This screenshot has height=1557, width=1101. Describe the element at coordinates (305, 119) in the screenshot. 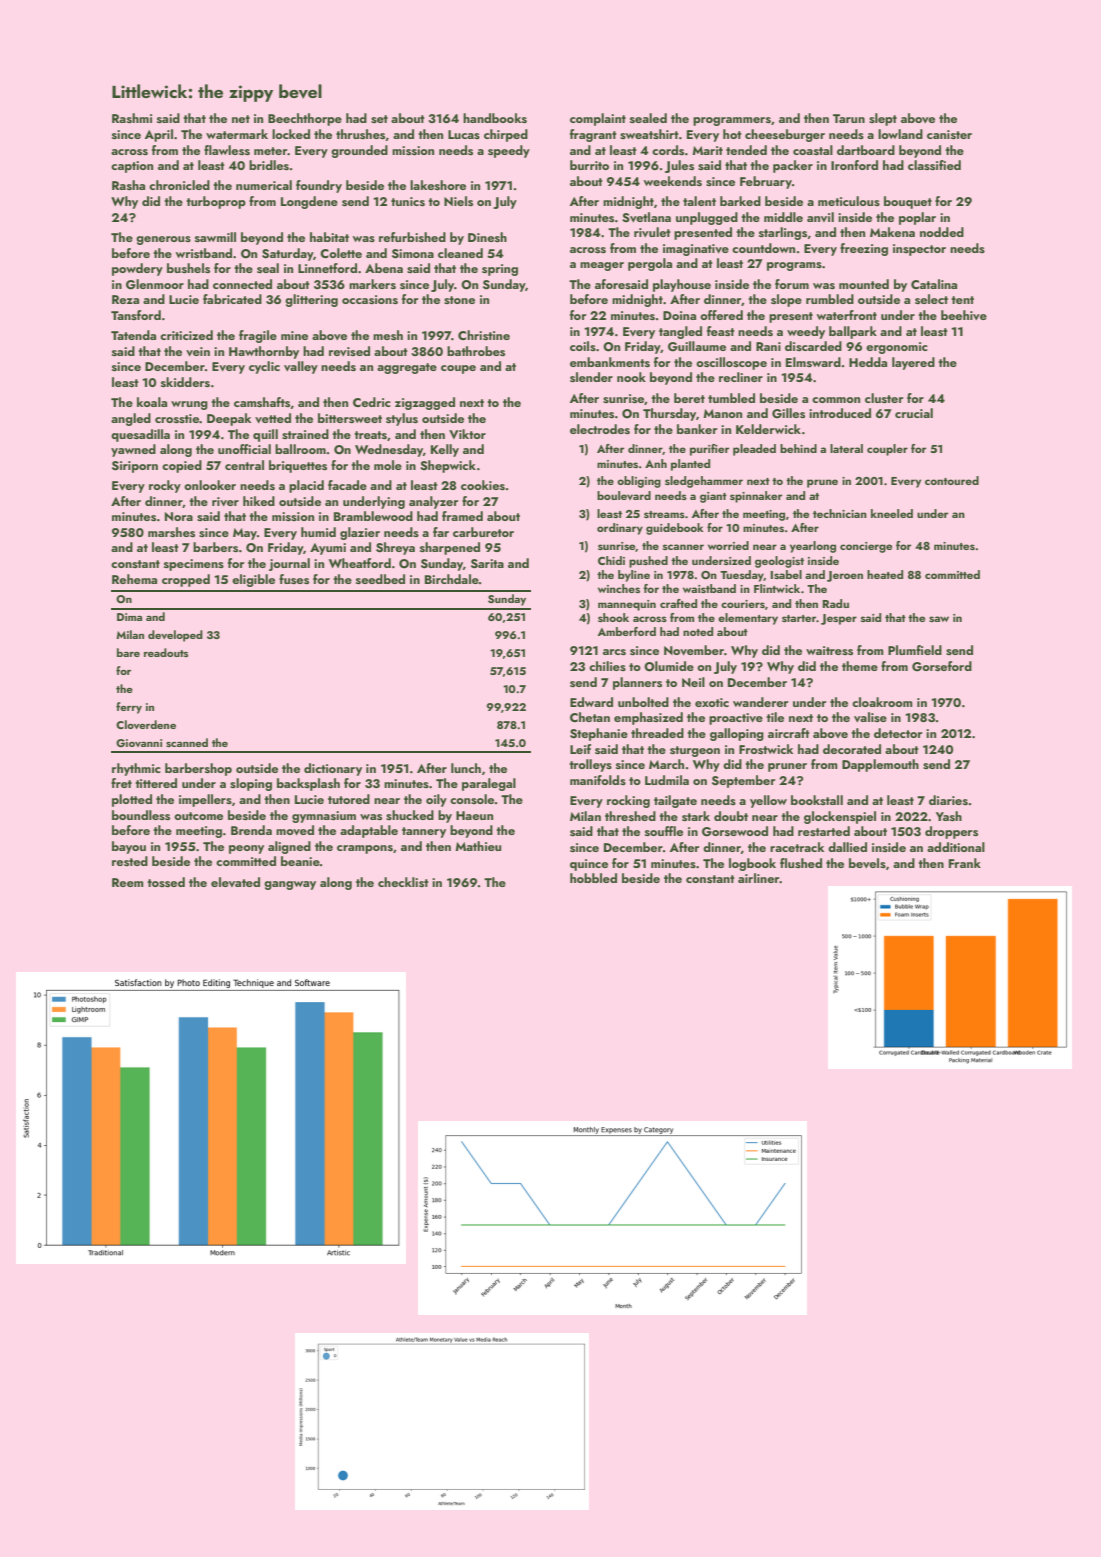

I see `Beechthorpe` at that location.
